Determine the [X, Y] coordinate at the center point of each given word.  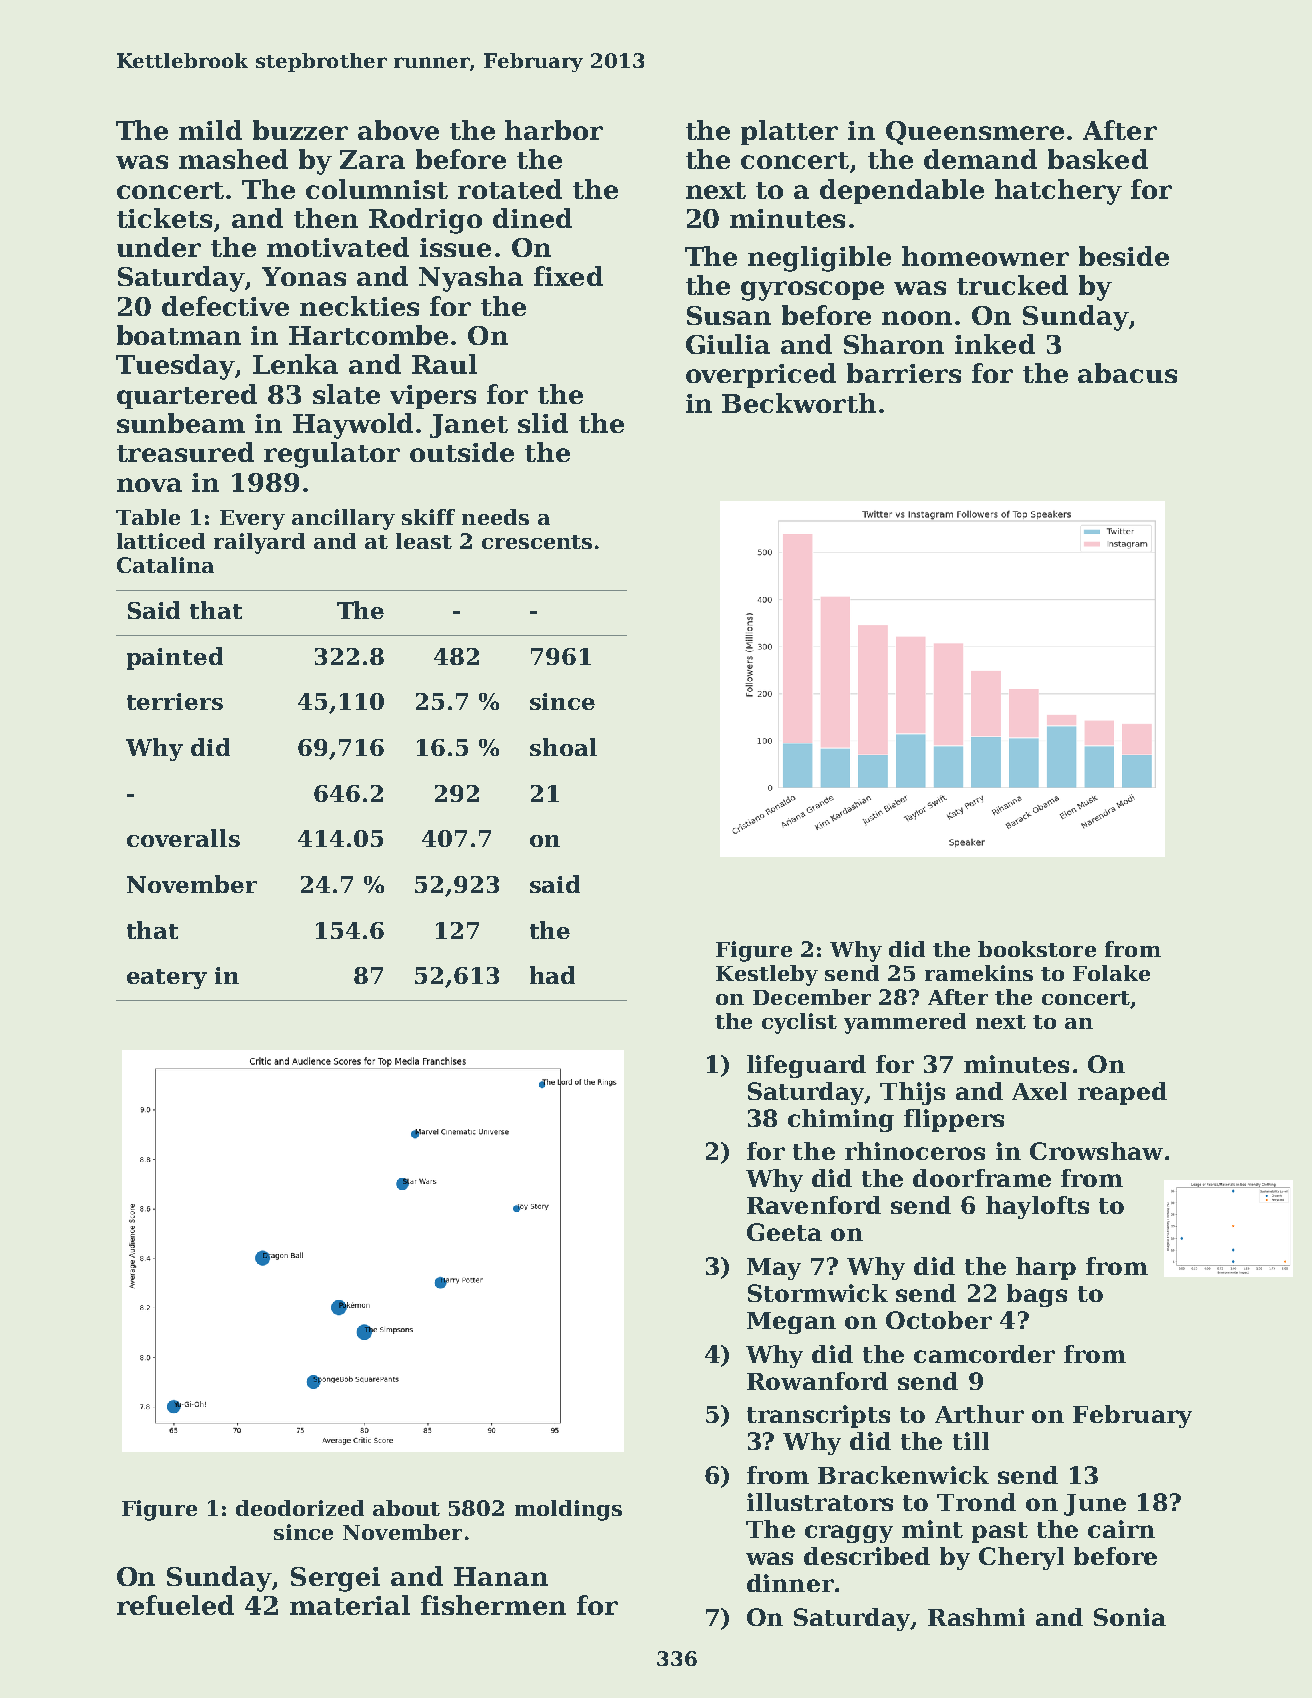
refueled [175, 1605]
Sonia [1130, 1617]
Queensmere [975, 133]
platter [789, 132]
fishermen [493, 1605]
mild [210, 130]
